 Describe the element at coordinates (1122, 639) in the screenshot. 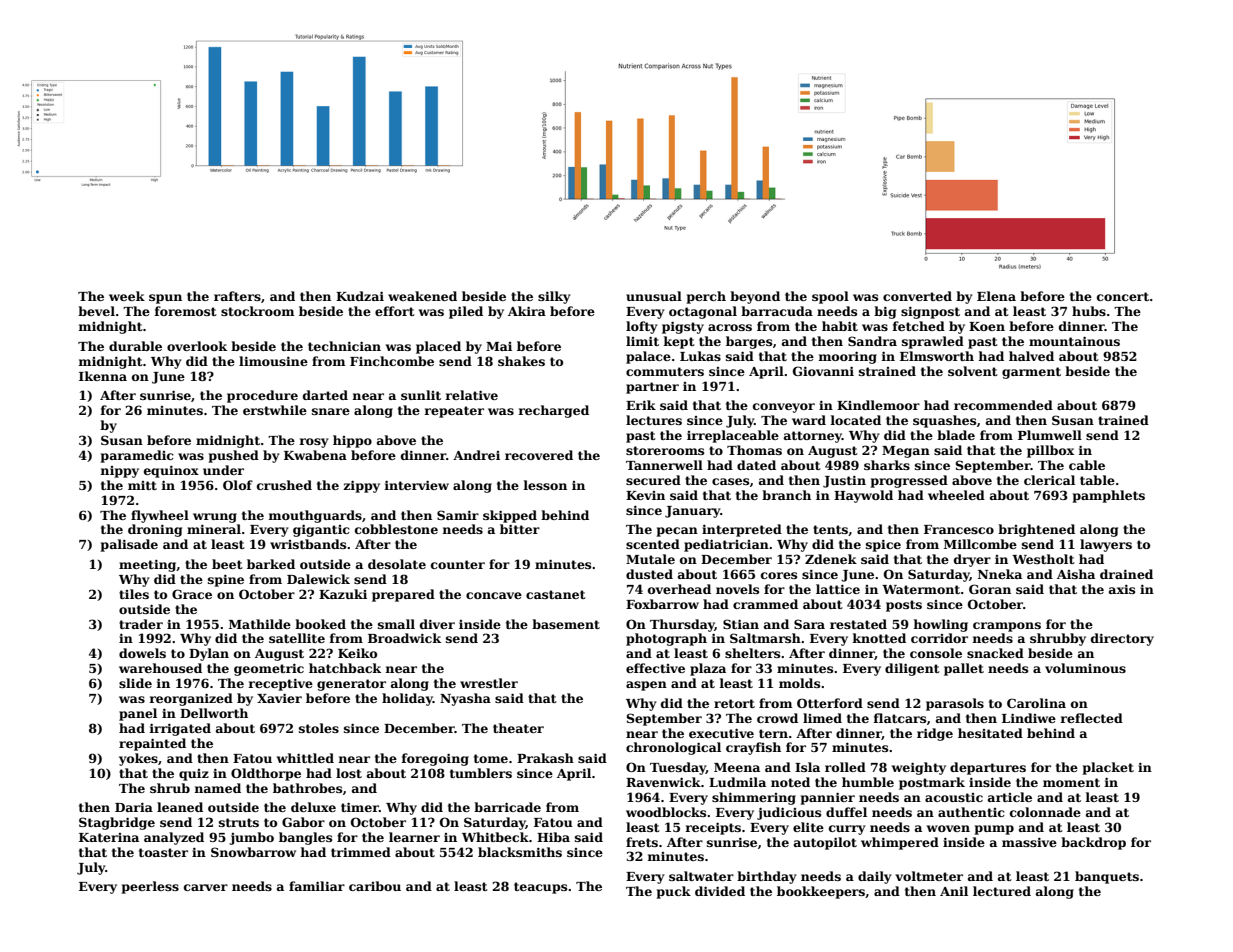

I see `directory` at that location.
